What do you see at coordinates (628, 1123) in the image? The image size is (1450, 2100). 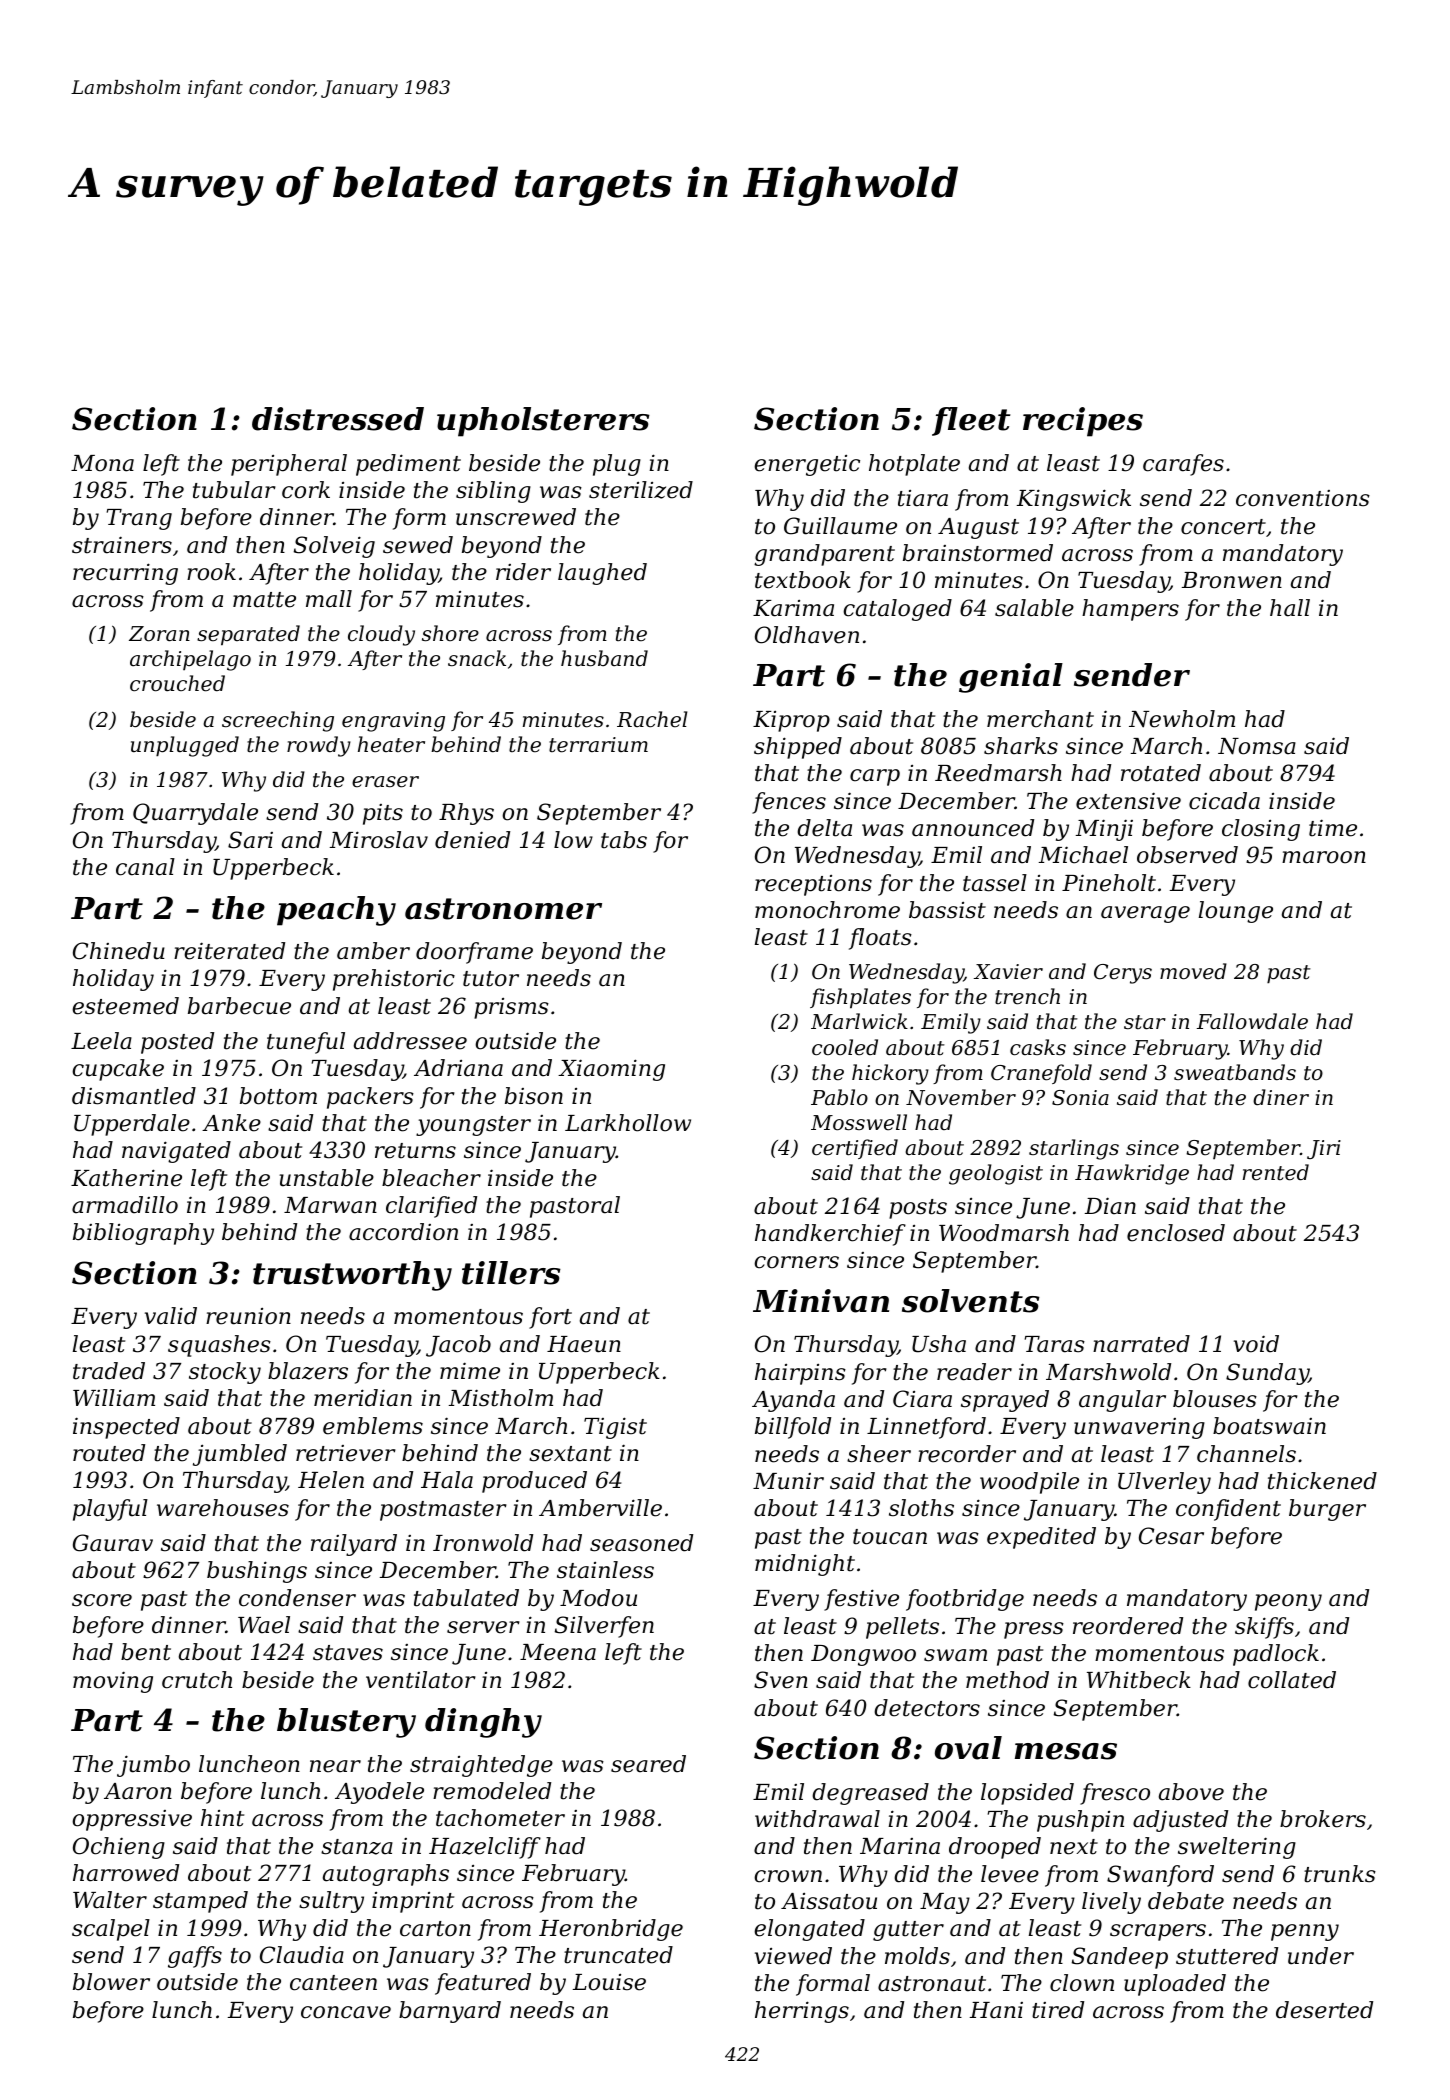 I see `Larkhollow` at bounding box center [628, 1123].
